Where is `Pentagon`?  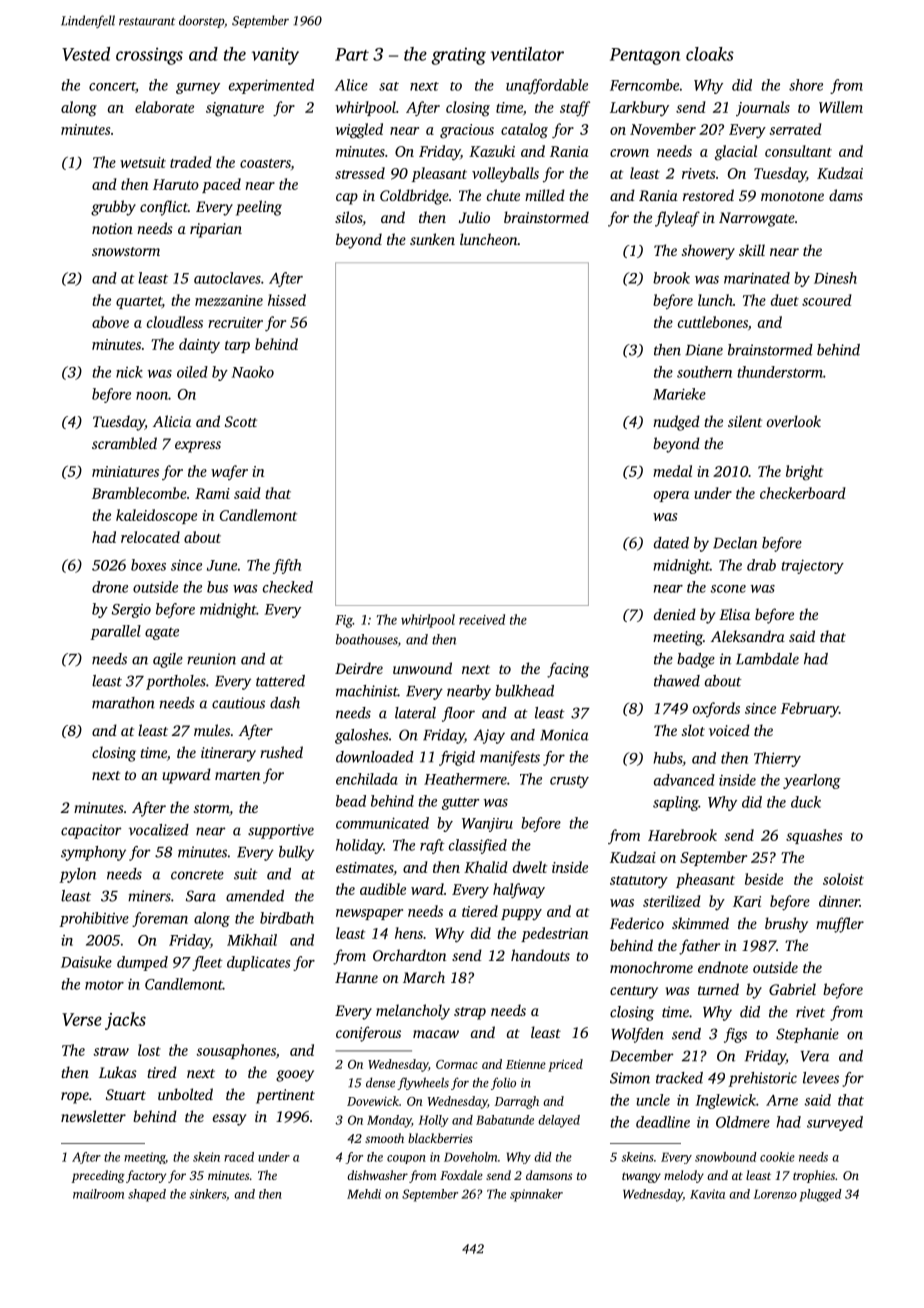
Pentagon is located at coordinates (645, 56).
